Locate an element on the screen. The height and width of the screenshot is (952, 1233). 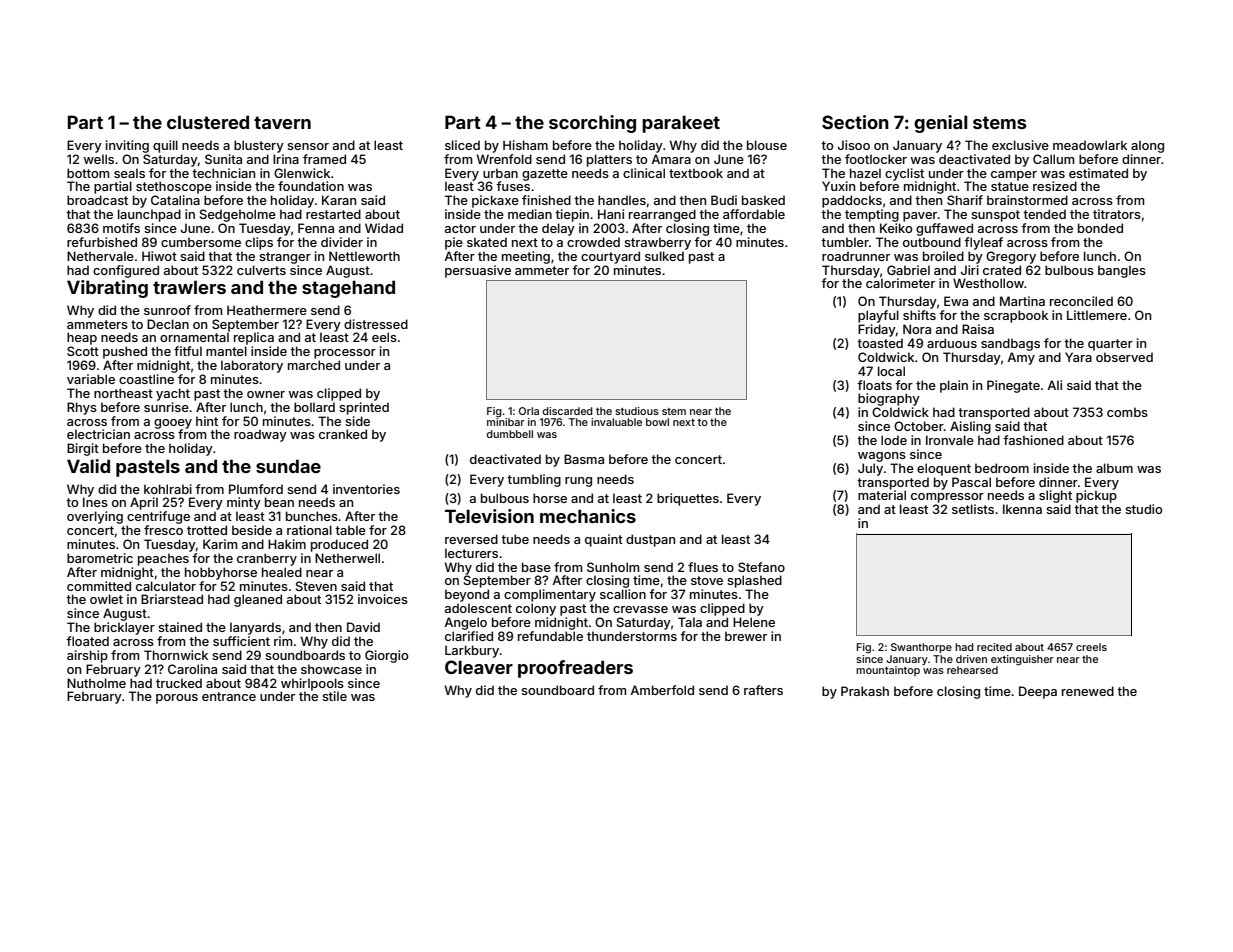
Hisham is located at coordinates (525, 145).
